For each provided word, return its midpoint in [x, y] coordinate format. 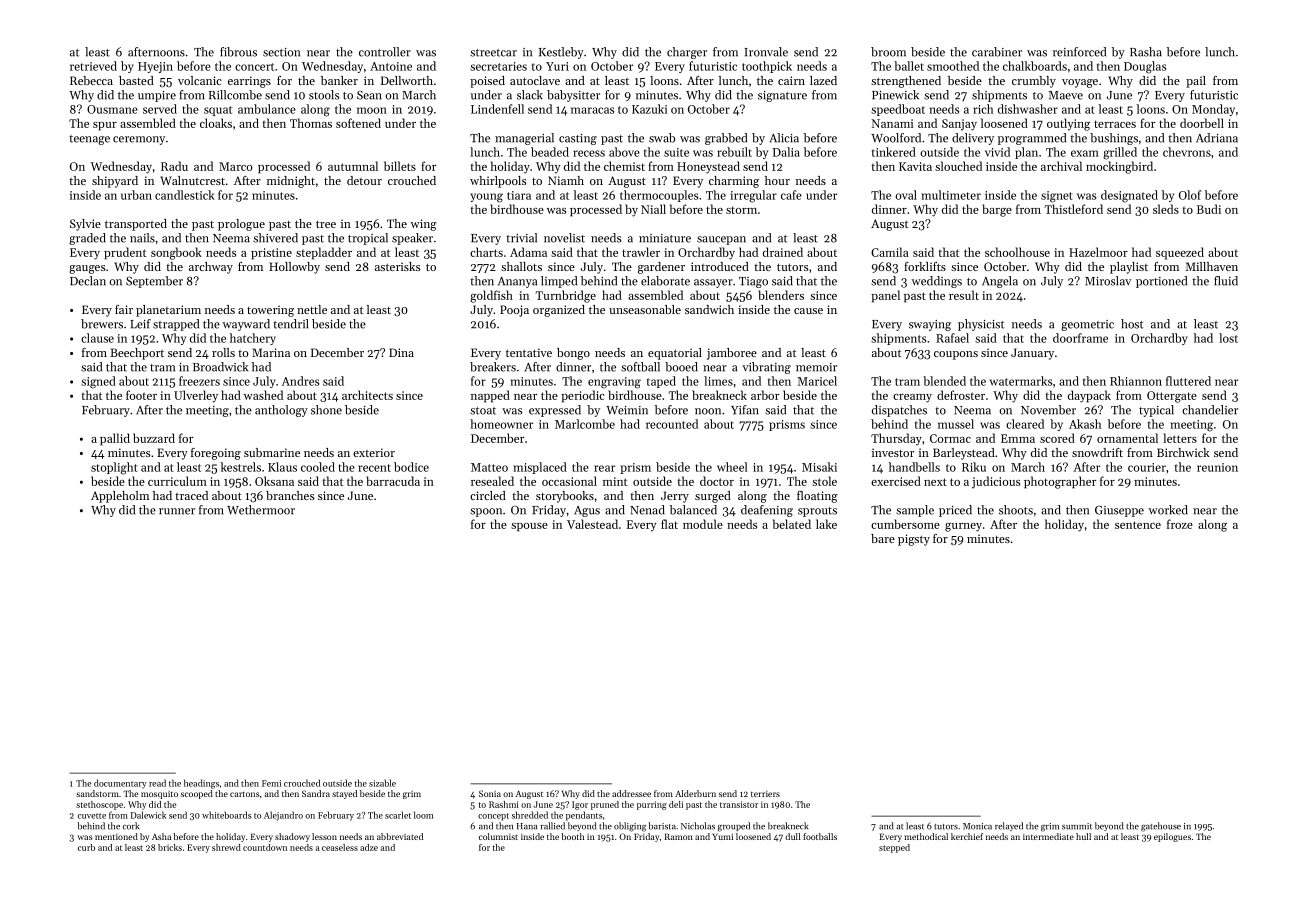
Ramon [679, 836]
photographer [1060, 482]
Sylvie [85, 225]
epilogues [1172, 837]
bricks [170, 847]
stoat [483, 411]
